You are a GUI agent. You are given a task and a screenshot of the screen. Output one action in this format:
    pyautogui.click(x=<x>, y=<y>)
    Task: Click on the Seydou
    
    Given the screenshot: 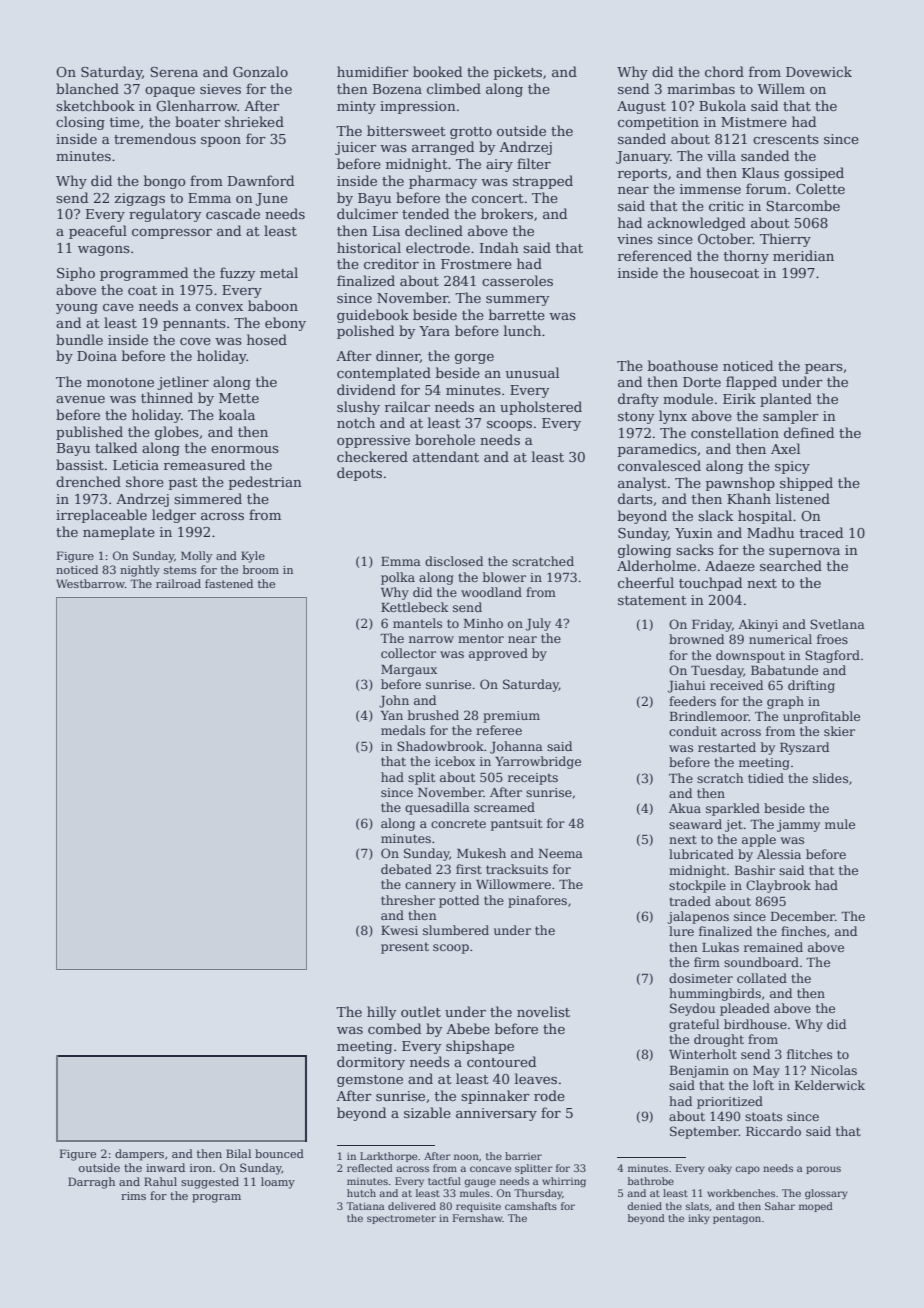 What is the action you would take?
    pyautogui.click(x=692, y=1009)
